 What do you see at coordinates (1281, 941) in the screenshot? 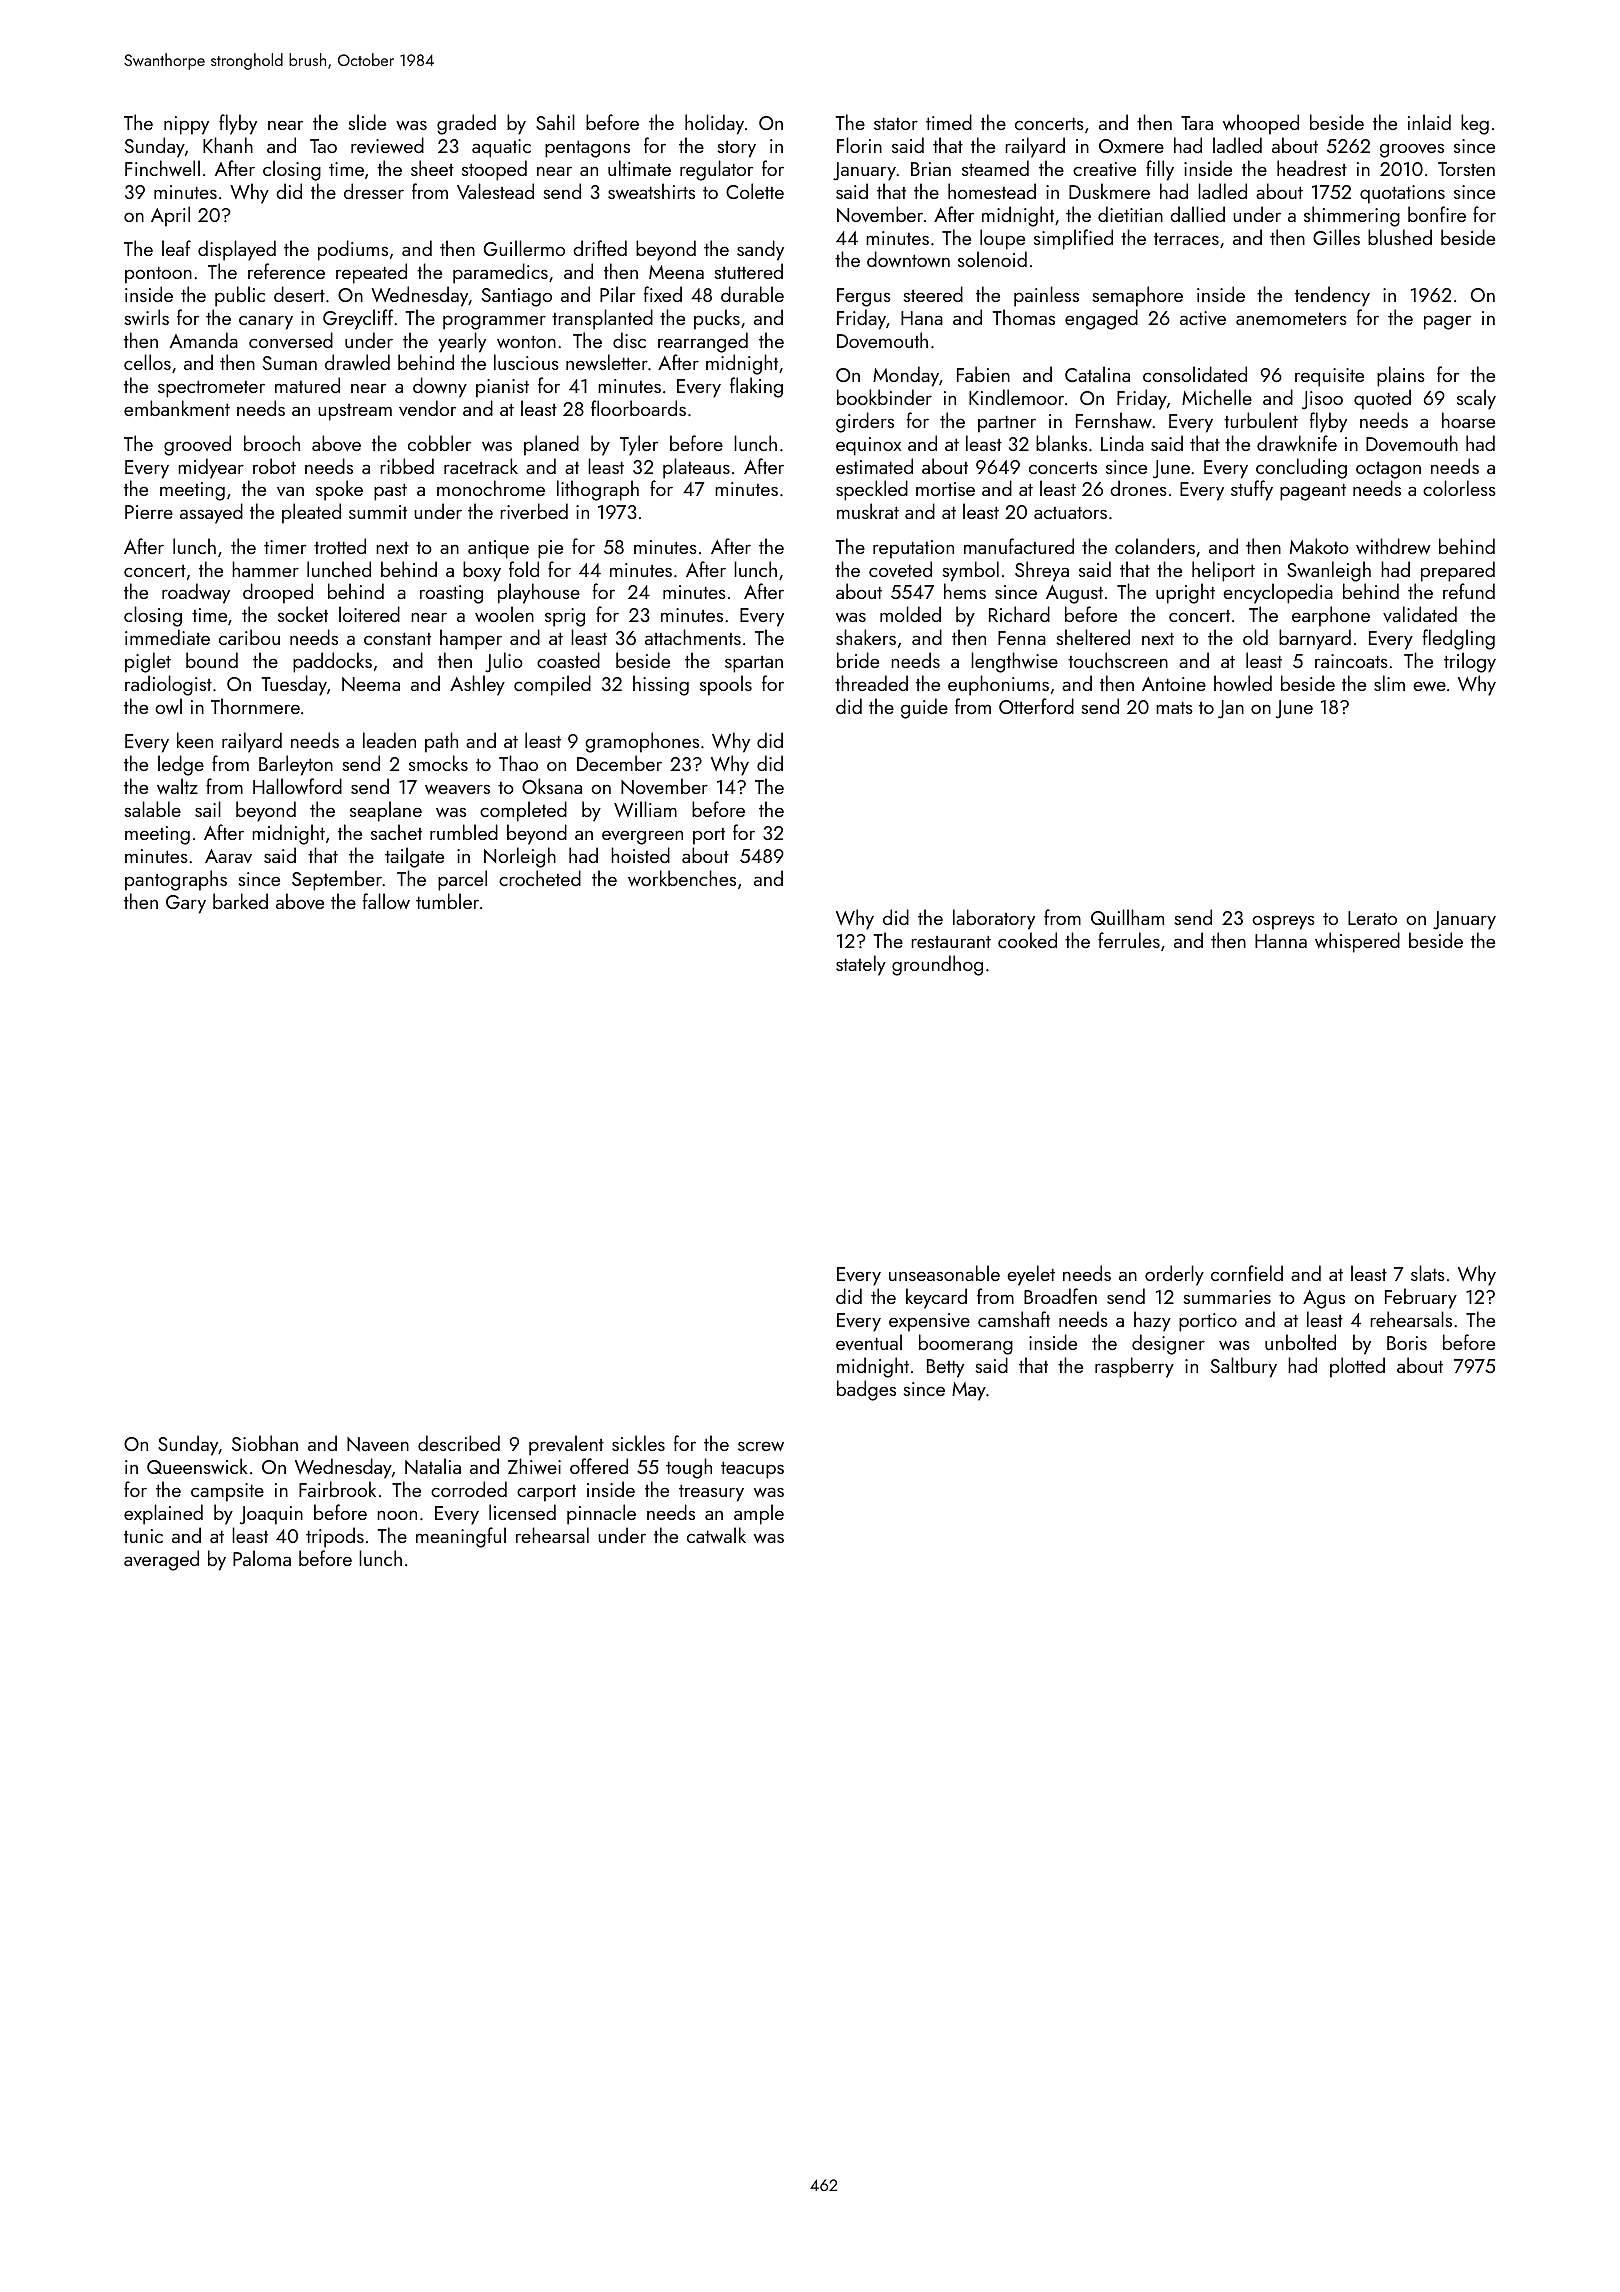
I see `Hanna` at bounding box center [1281, 941].
